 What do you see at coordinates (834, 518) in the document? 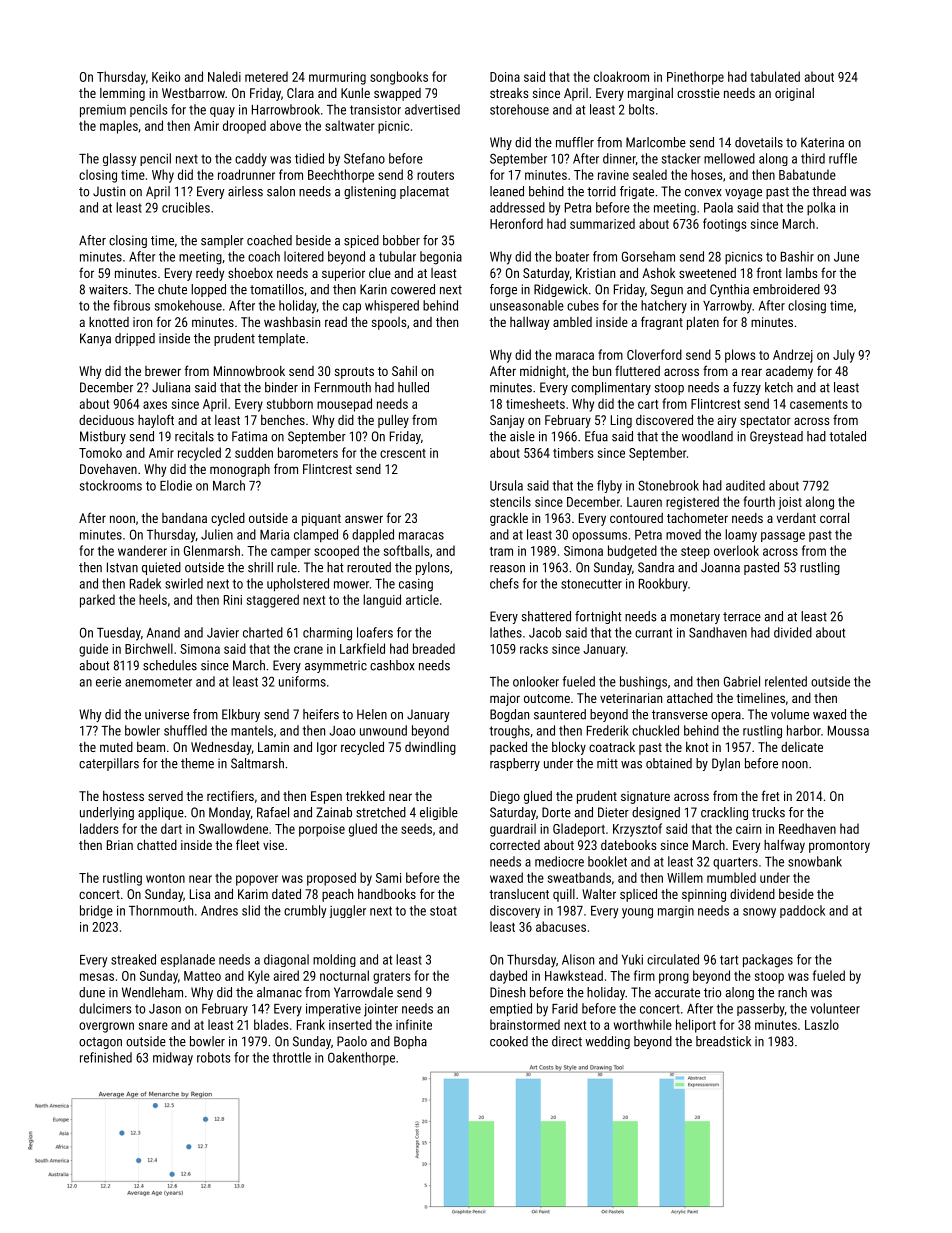
I see `corral` at bounding box center [834, 518].
